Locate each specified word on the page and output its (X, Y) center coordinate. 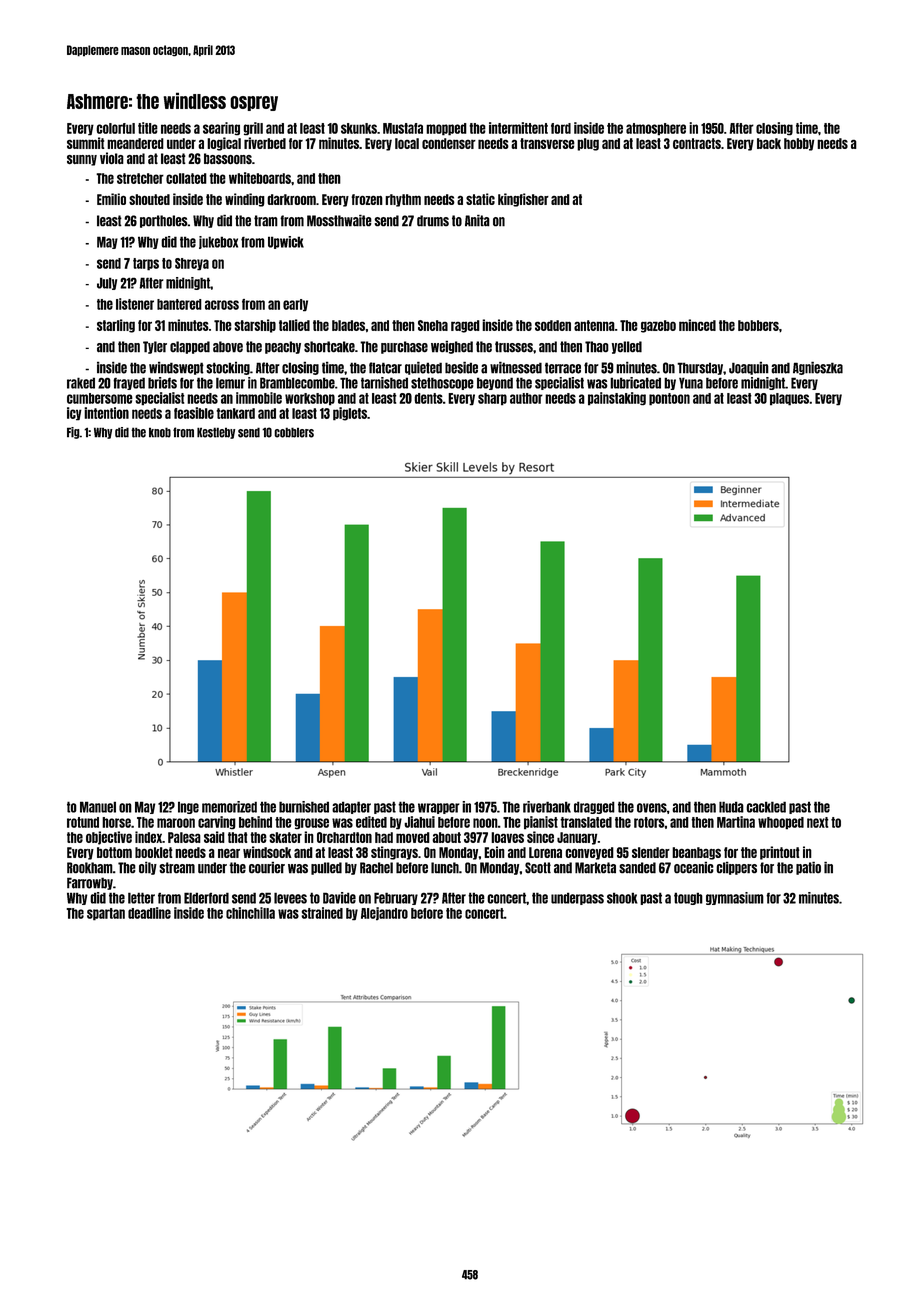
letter (141, 898)
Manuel (98, 807)
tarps (146, 264)
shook (622, 898)
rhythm (403, 200)
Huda (731, 807)
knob (160, 432)
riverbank (547, 807)
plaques (789, 399)
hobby (799, 144)
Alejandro (384, 913)
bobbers (758, 325)
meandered (135, 143)
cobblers (294, 432)
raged (465, 326)
